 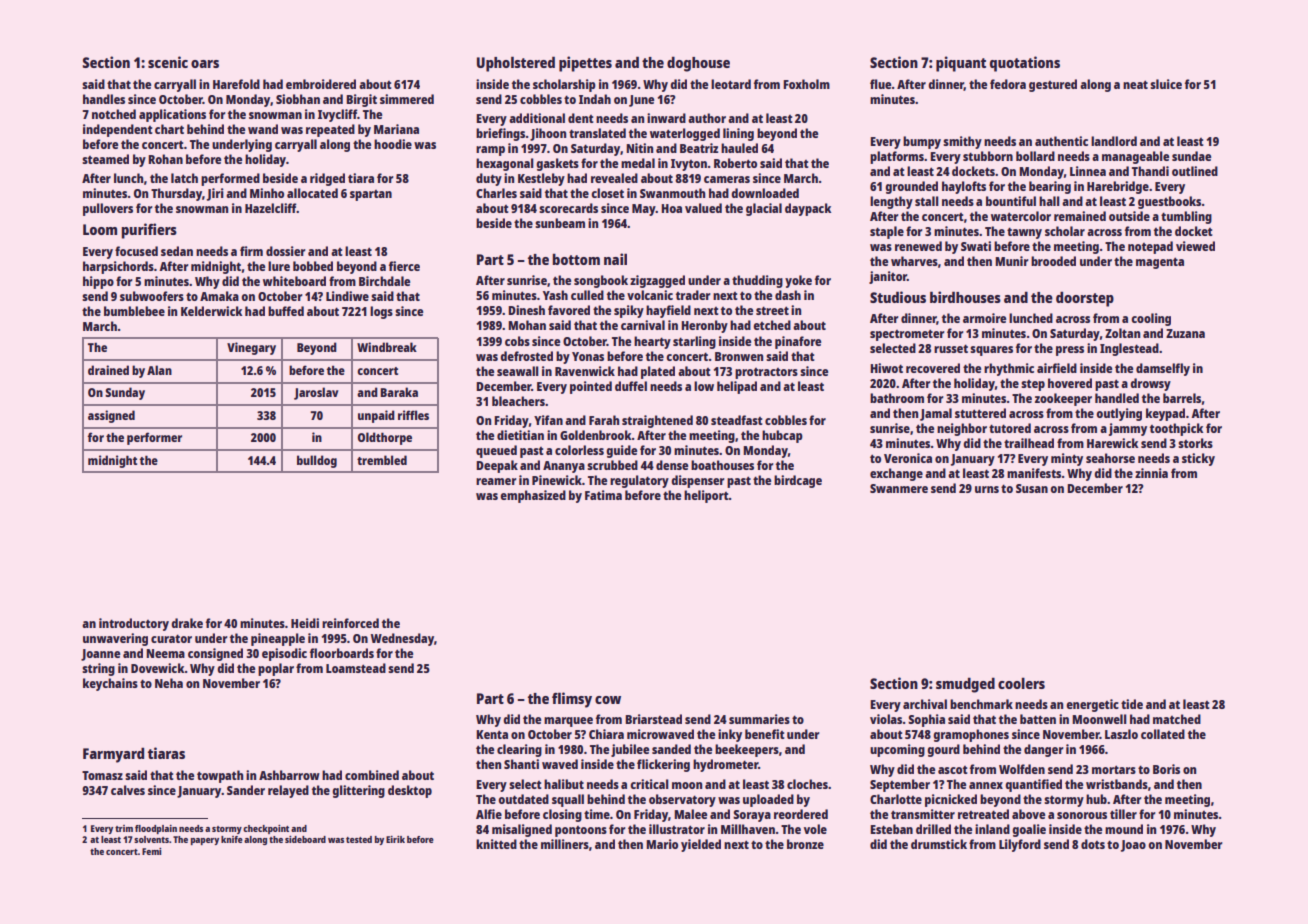 What do you see at coordinates (1025, 64) in the image?
I see `quotations` at bounding box center [1025, 64].
